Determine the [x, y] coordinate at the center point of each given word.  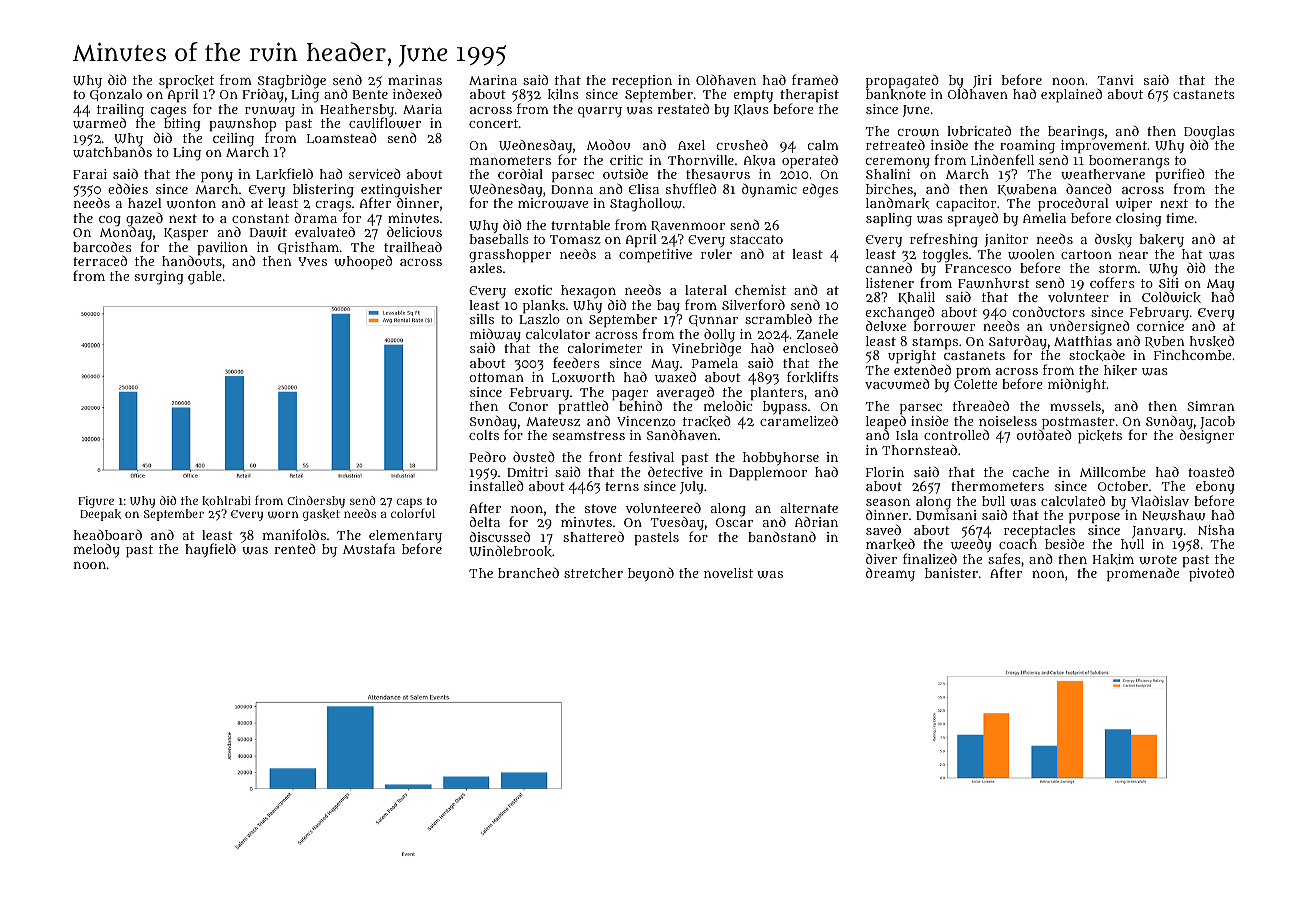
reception [642, 82]
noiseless [1008, 421]
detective [675, 472]
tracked [707, 421]
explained [1071, 95]
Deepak [100, 515]
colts [484, 435]
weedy [971, 545]
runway [270, 112]
